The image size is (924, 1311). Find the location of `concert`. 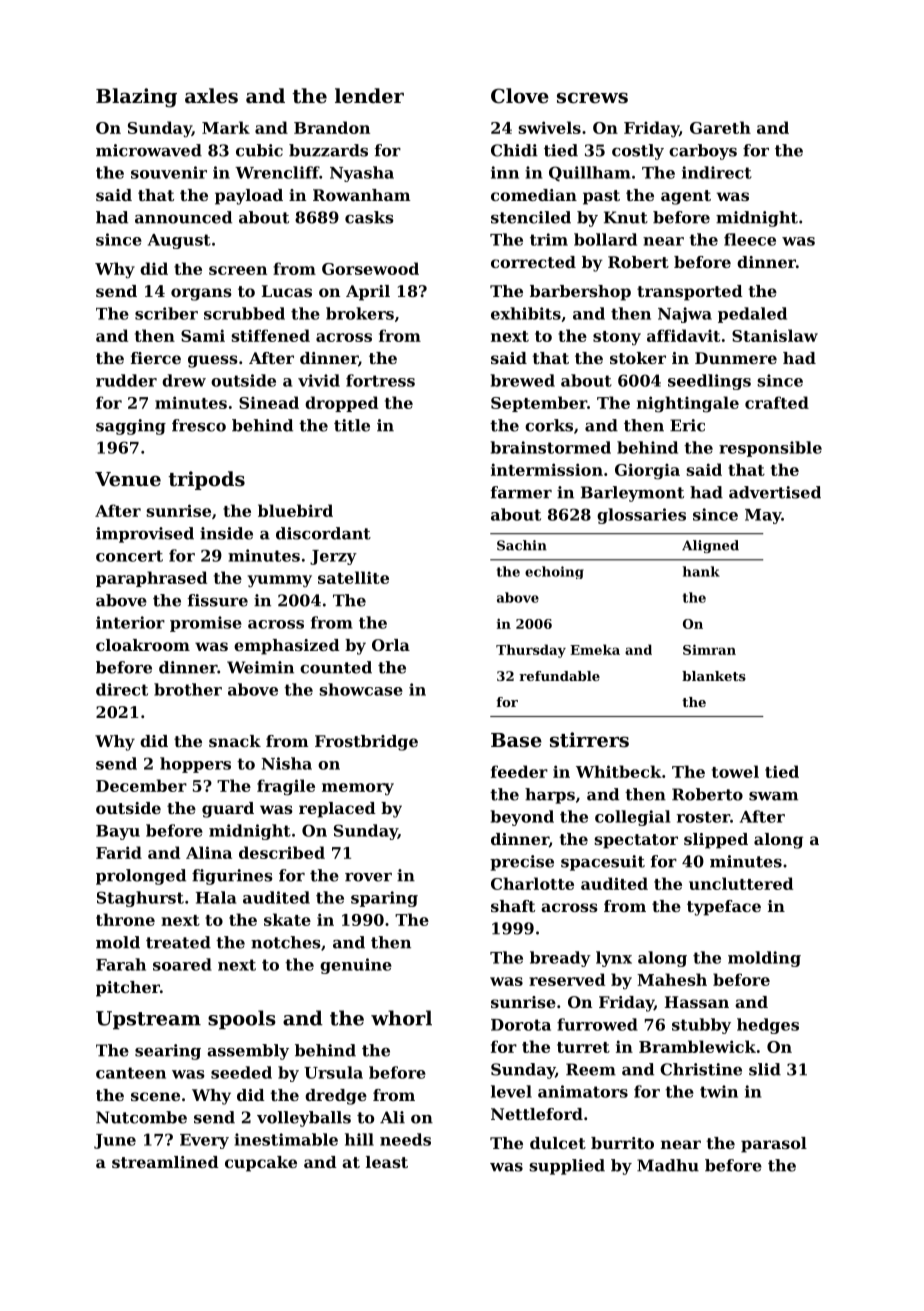

concert is located at coordinates (129, 556).
